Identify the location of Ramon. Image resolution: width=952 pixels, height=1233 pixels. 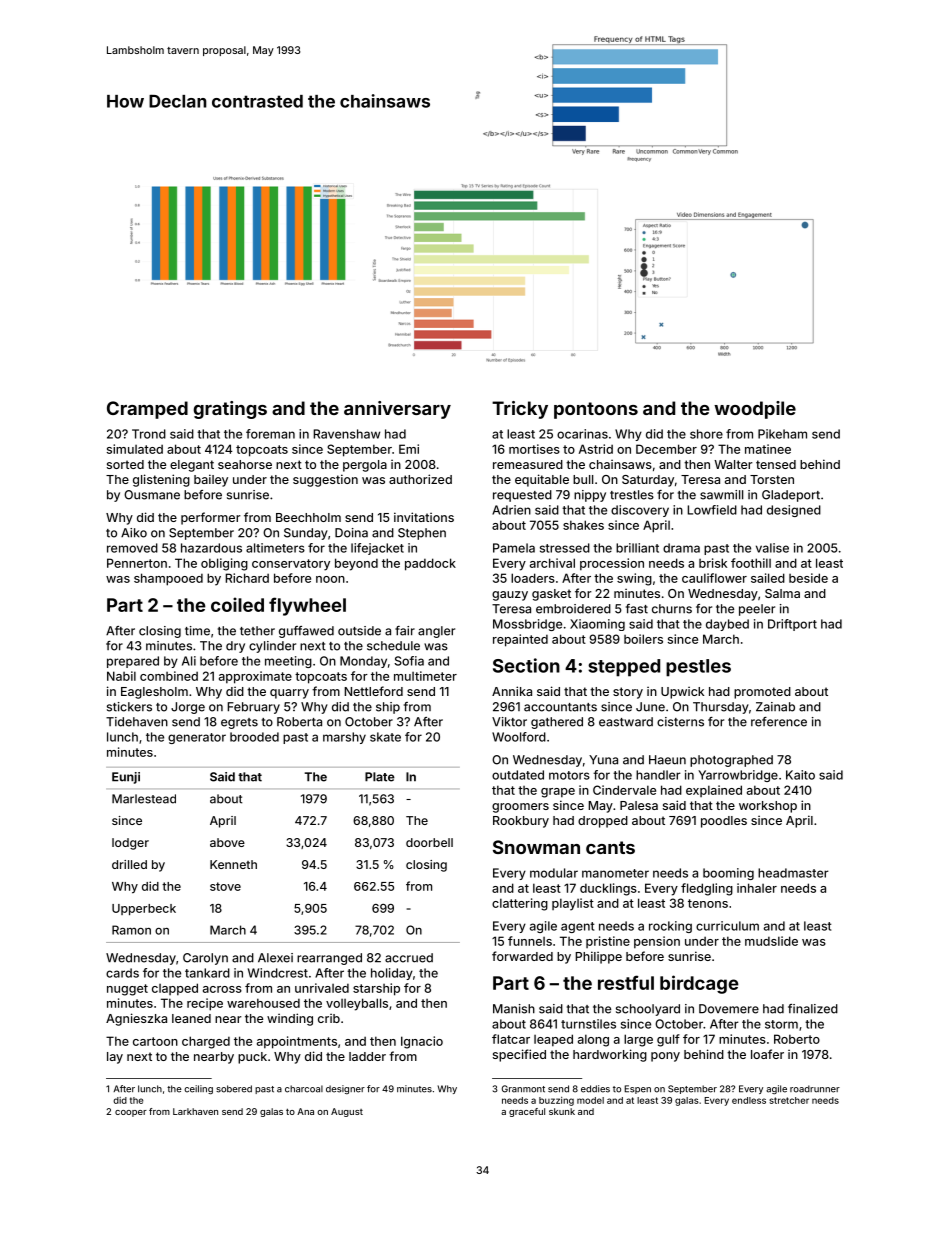
(131, 930).
